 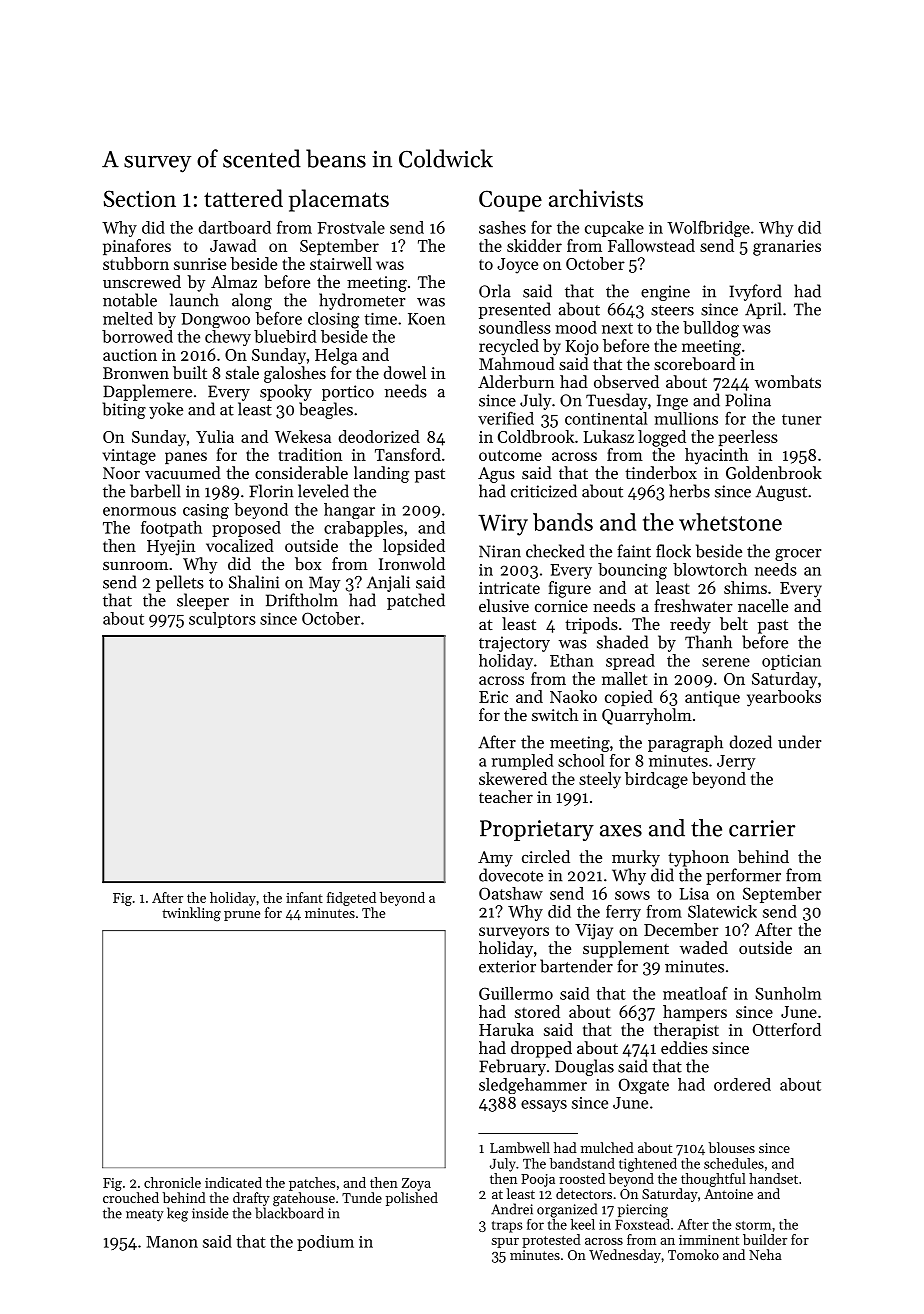 What do you see at coordinates (191, 914) in the page?
I see `twinkling` at bounding box center [191, 914].
